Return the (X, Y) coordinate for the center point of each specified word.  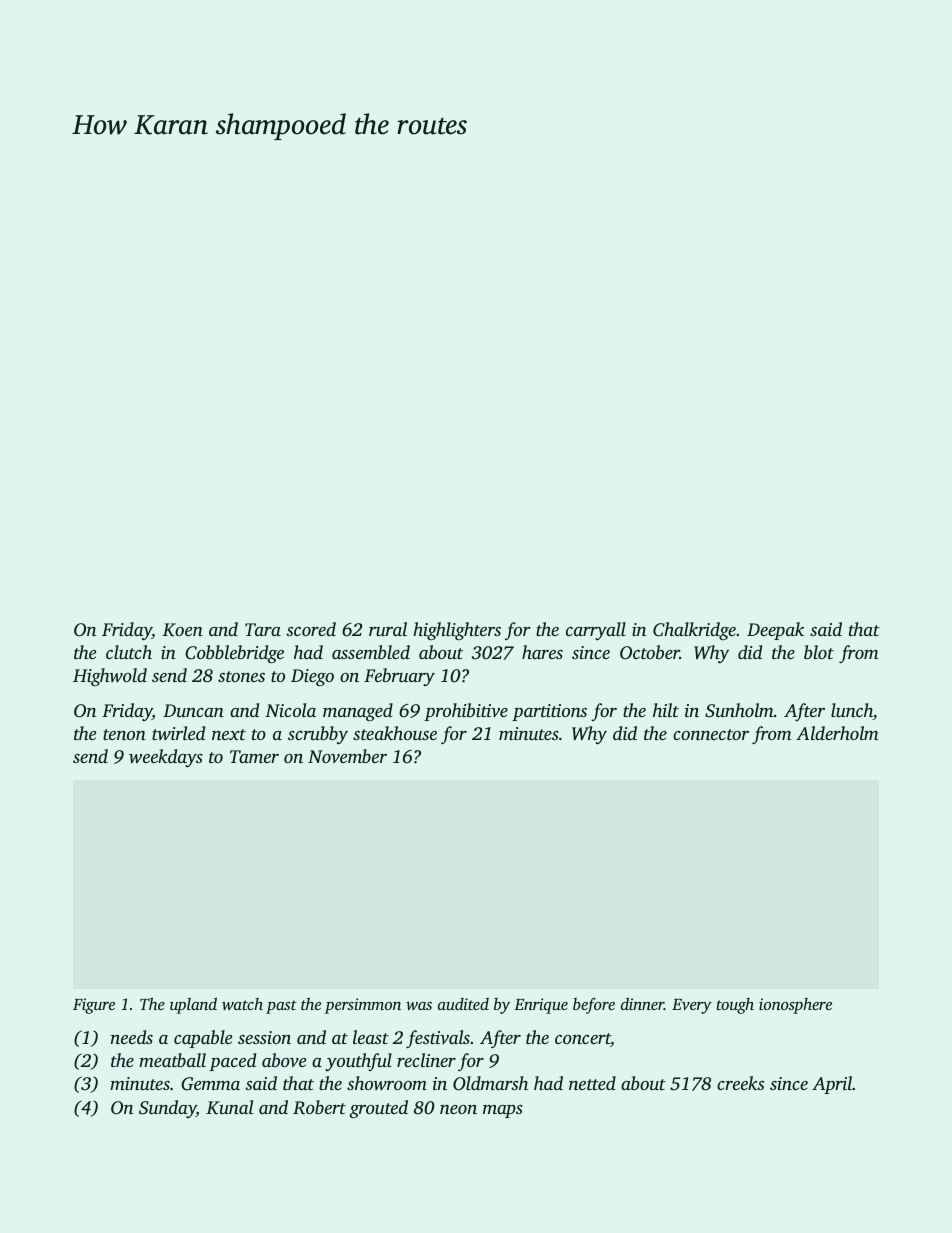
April (832, 1085)
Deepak (775, 631)
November (347, 756)
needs (132, 1037)
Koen (182, 630)
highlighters (457, 631)
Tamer (254, 756)
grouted (378, 1109)
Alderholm (837, 733)
